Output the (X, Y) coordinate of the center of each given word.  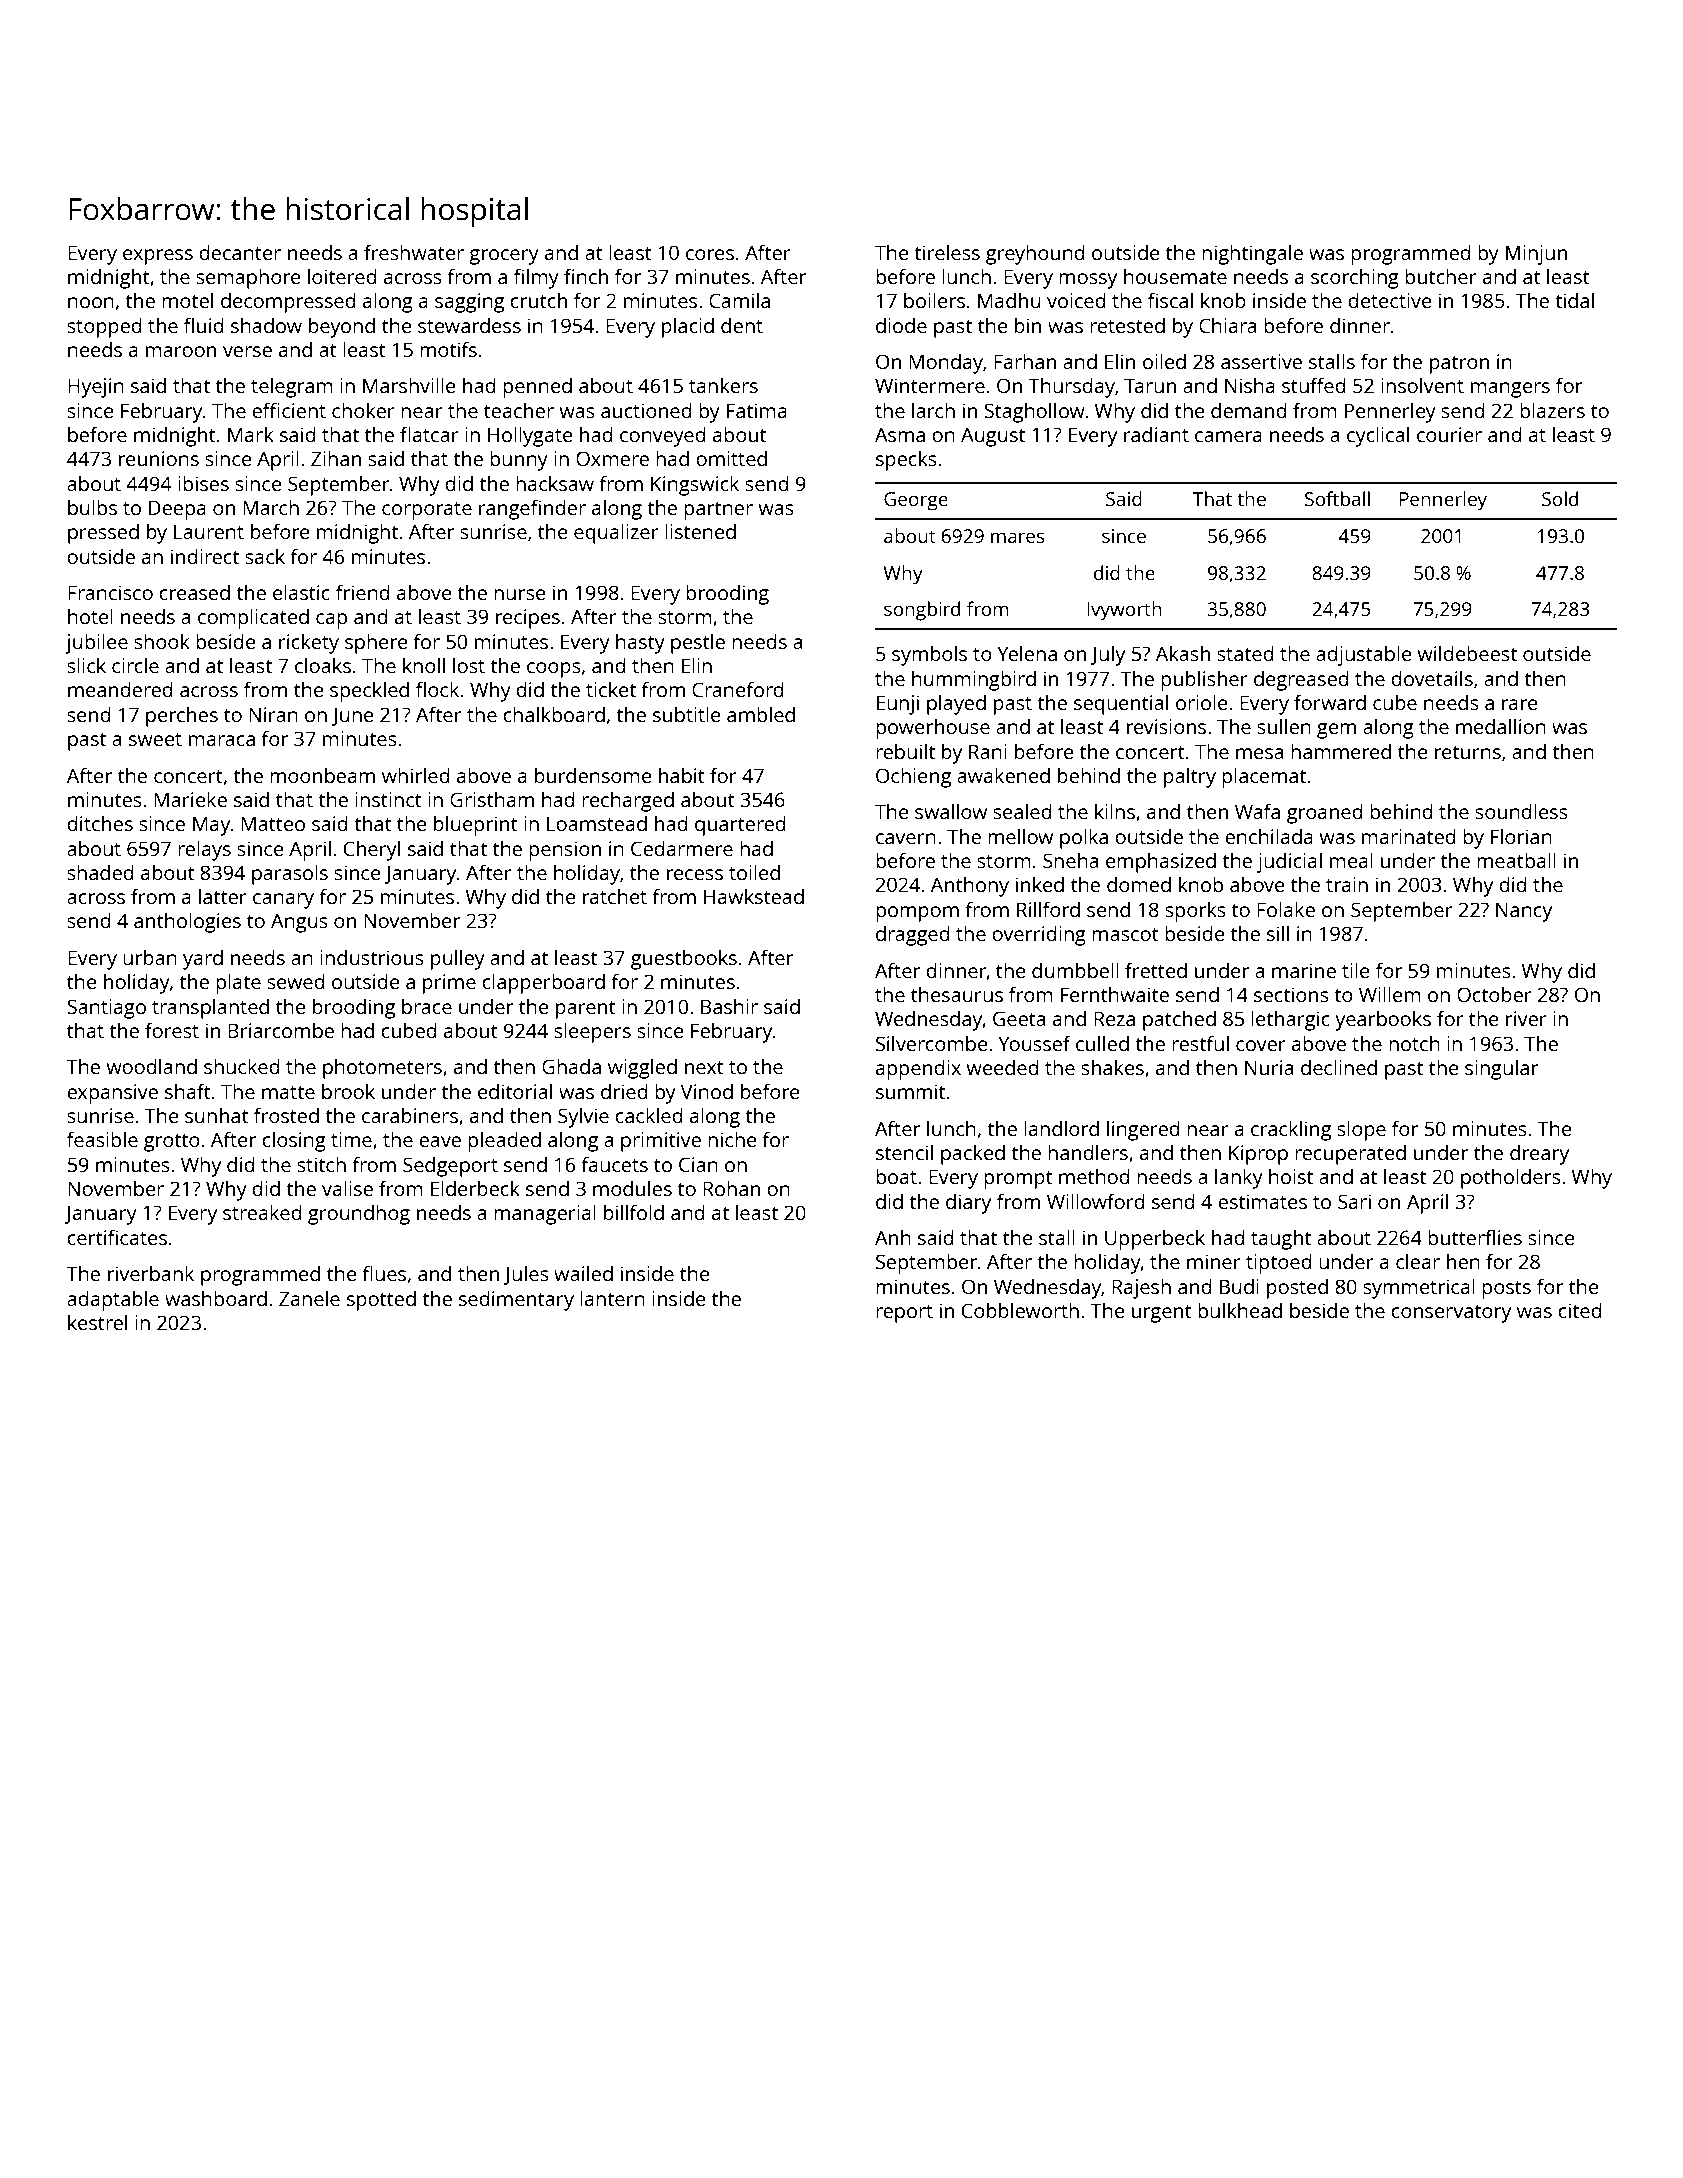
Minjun (1536, 255)
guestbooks (684, 959)
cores (710, 254)
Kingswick (695, 485)
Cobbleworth (1020, 1310)
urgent (1162, 1314)
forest (172, 1030)
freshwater (414, 252)
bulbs (92, 507)
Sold (1560, 498)
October (1494, 994)
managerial (545, 1214)
